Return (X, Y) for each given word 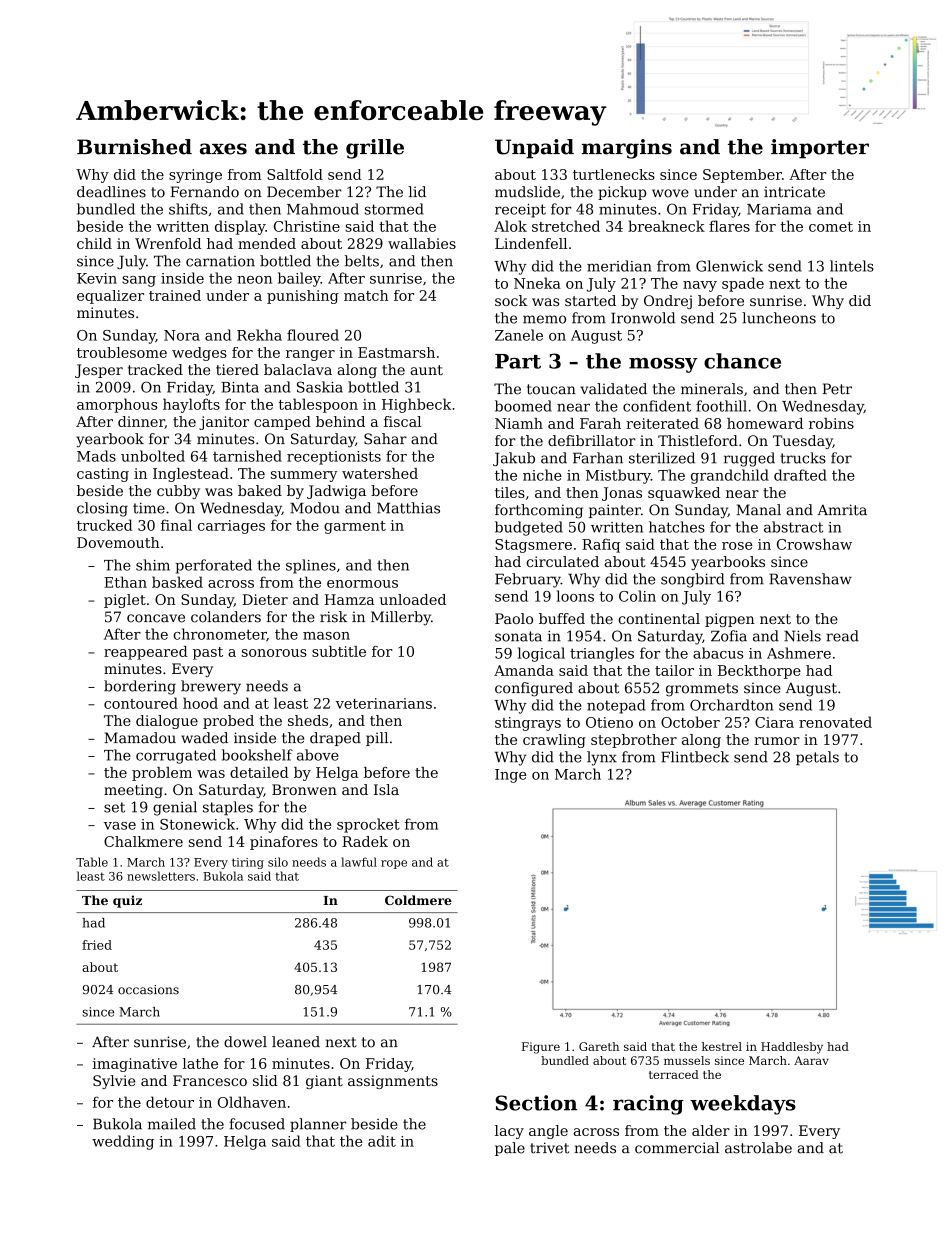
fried (97, 945)
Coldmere (418, 900)
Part (518, 361)
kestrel (722, 1046)
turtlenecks (614, 174)
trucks (803, 458)
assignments (393, 1082)
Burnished (134, 147)
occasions (148, 990)
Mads (96, 456)
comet (831, 227)
